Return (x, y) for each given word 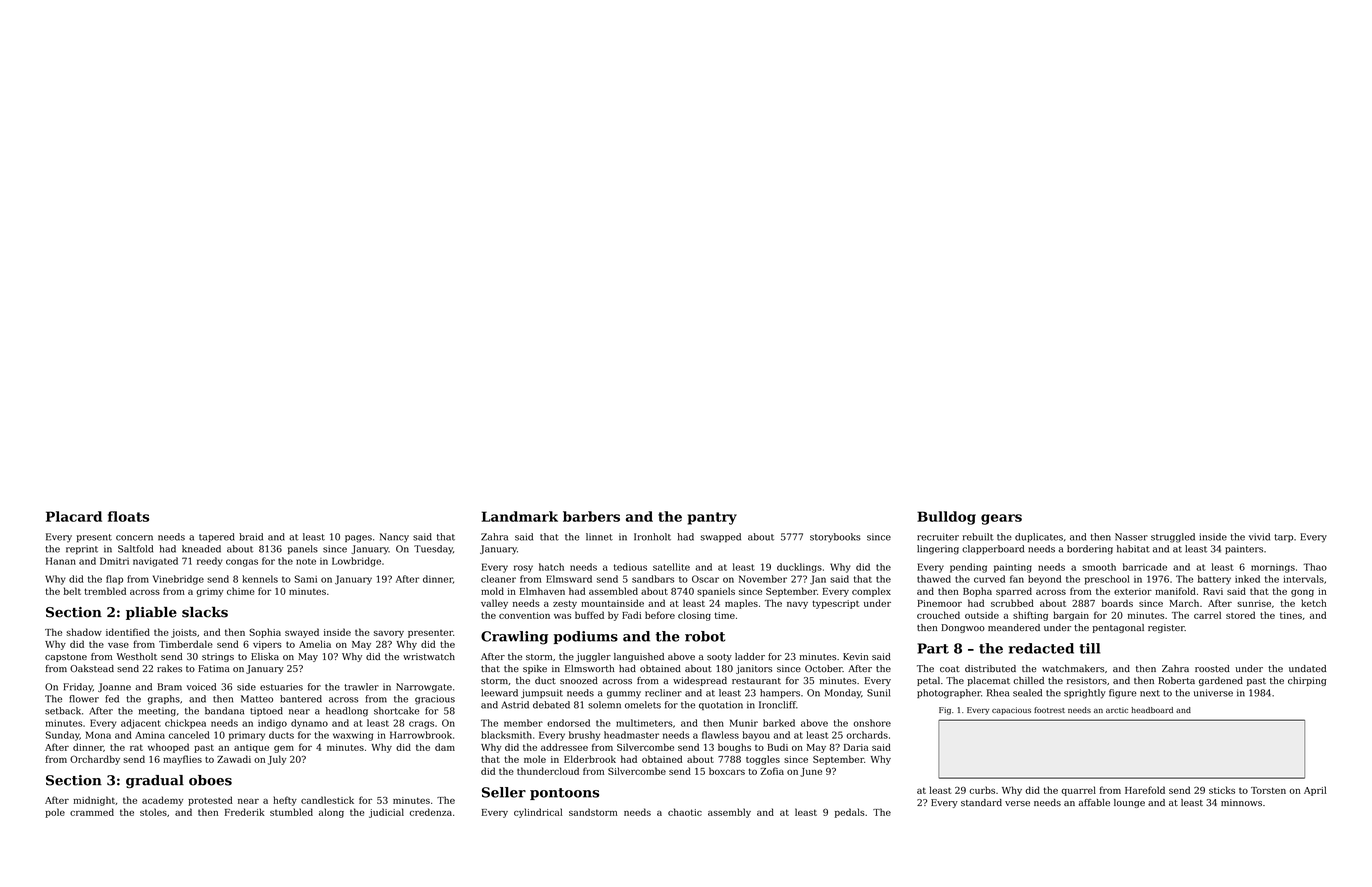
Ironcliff (777, 705)
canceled (189, 735)
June (811, 772)
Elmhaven (542, 591)
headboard (1152, 710)
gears (1001, 519)
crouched (938, 615)
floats (128, 516)
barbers (591, 516)
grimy (209, 592)
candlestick (327, 800)
